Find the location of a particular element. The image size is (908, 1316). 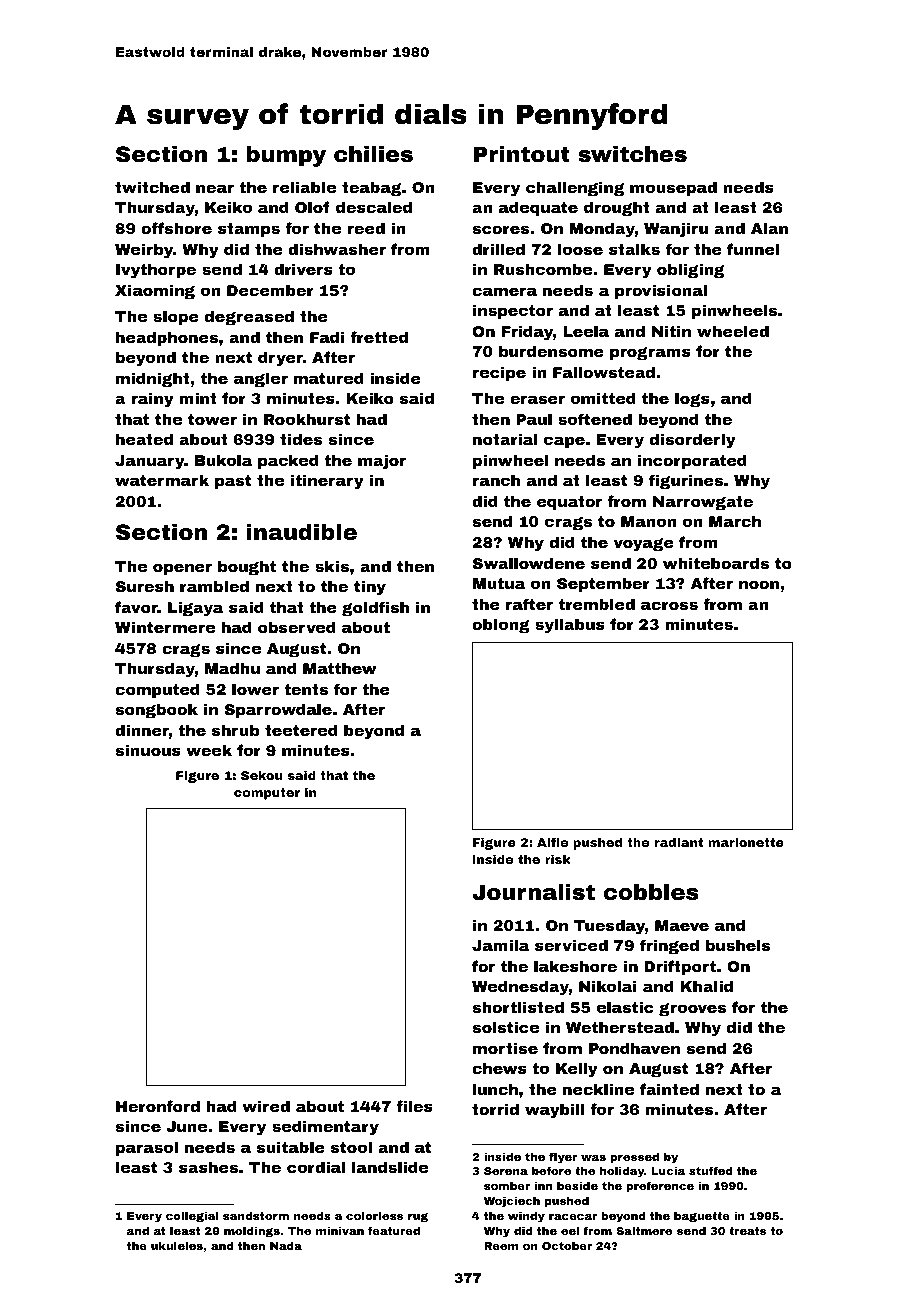

treats is located at coordinates (747, 1231).
